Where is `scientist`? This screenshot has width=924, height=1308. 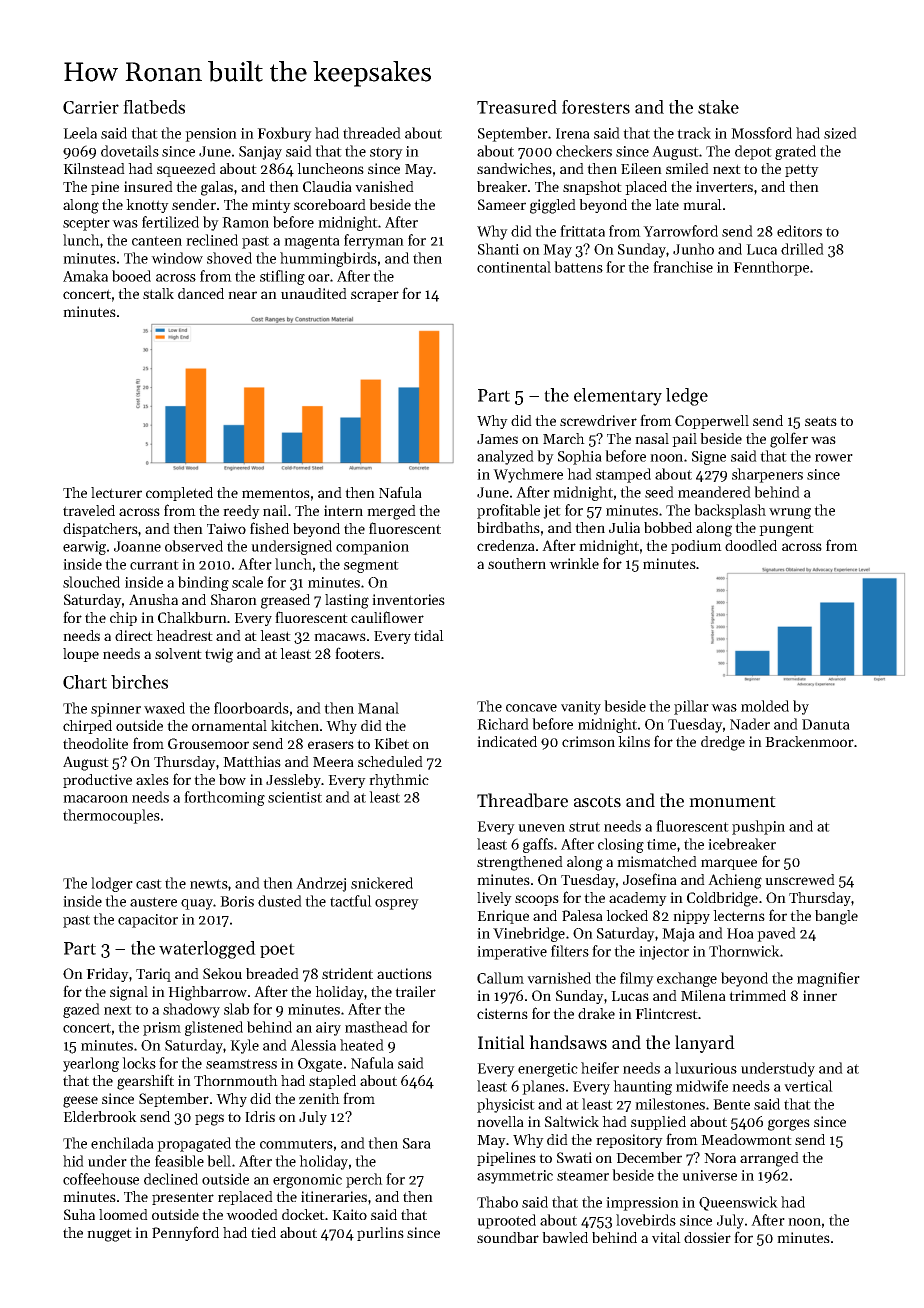 scientist is located at coordinates (295, 797).
